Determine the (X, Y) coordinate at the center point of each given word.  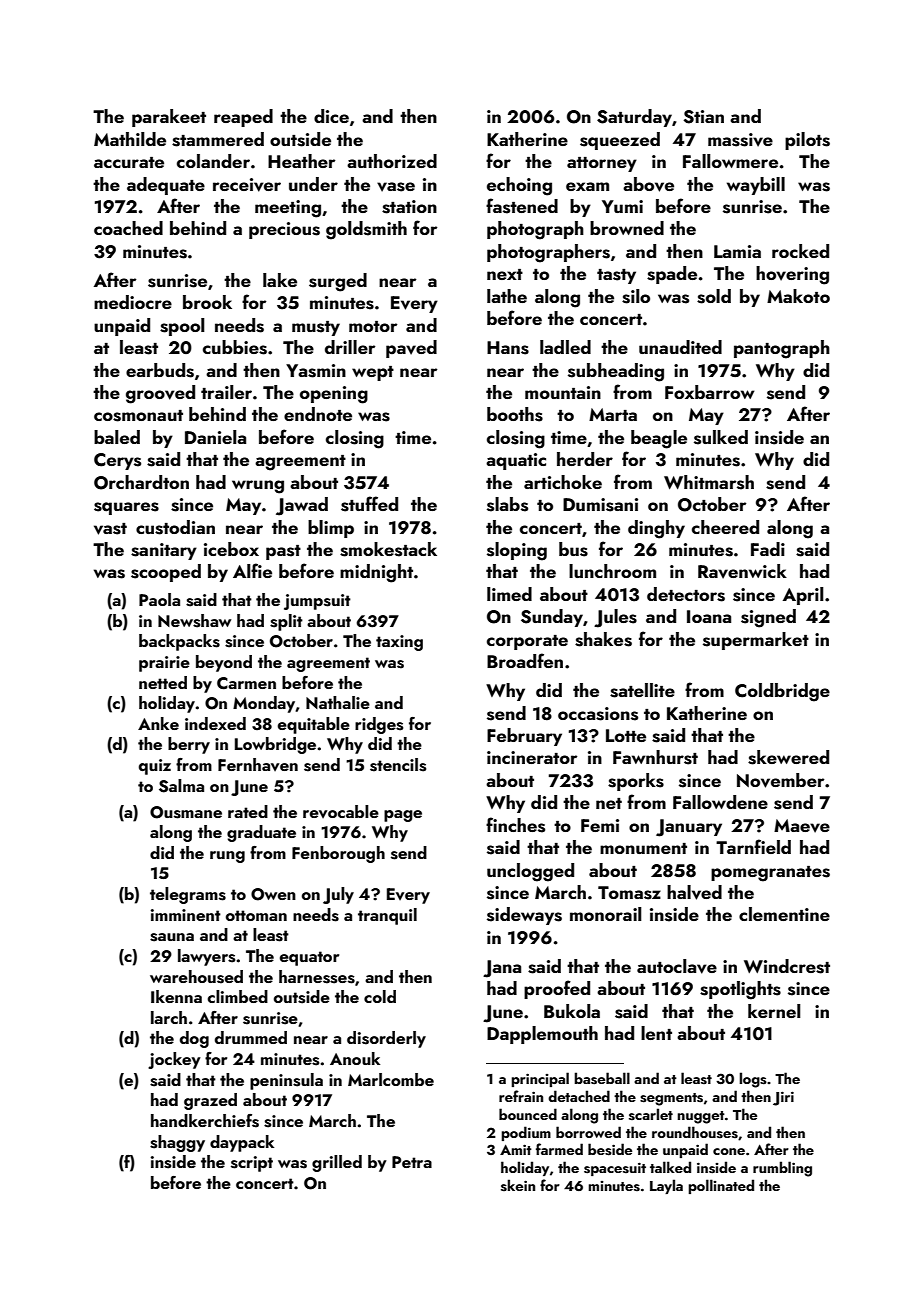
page (403, 816)
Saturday (634, 118)
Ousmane (186, 812)
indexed (215, 723)
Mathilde (130, 139)
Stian (703, 117)
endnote (318, 414)
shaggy (177, 1143)
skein (518, 1185)
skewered (788, 757)
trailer (226, 392)
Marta (613, 414)
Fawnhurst (655, 757)
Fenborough (338, 854)
